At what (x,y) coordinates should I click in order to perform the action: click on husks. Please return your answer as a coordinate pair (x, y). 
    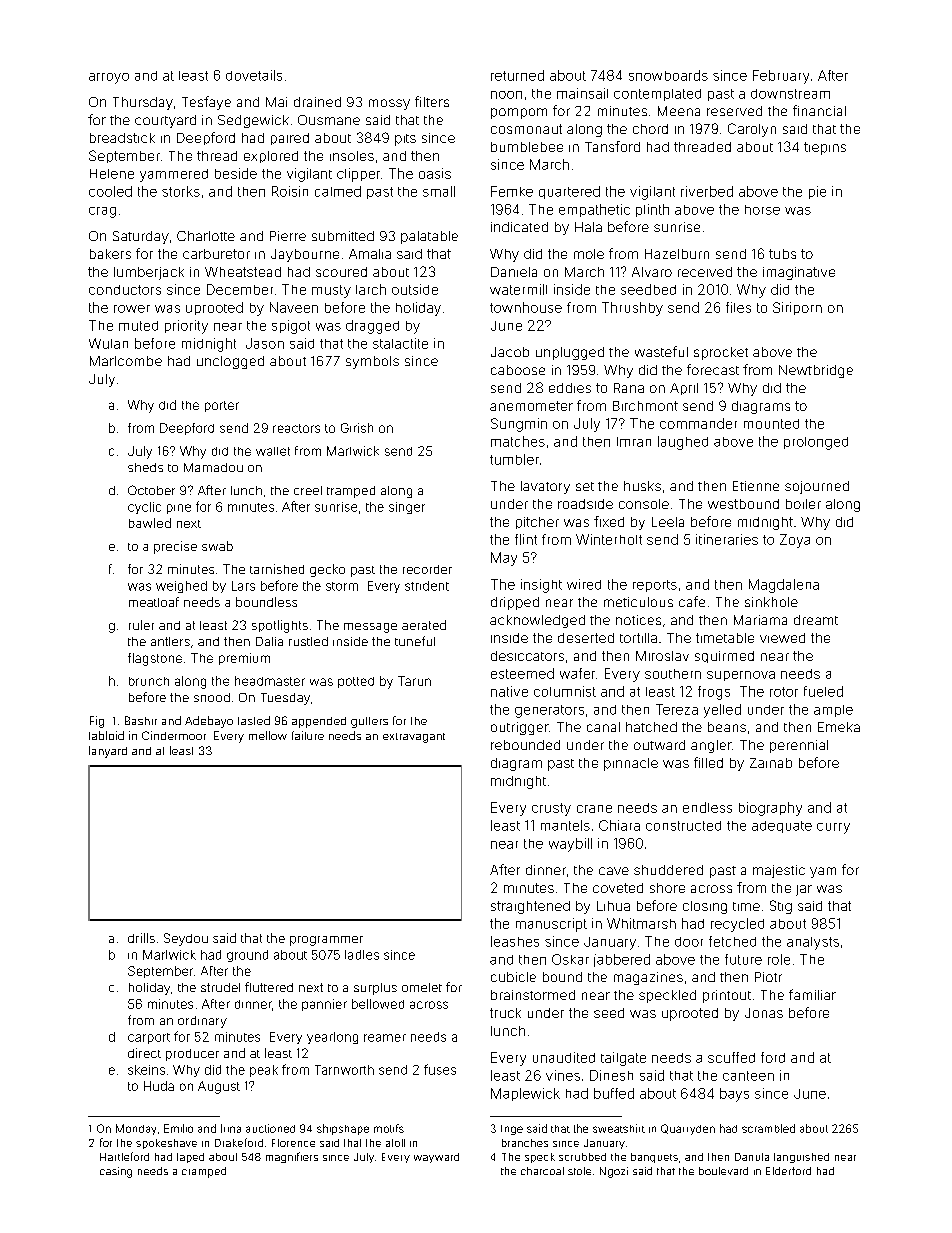
    Looking at the image, I should click on (642, 486).
